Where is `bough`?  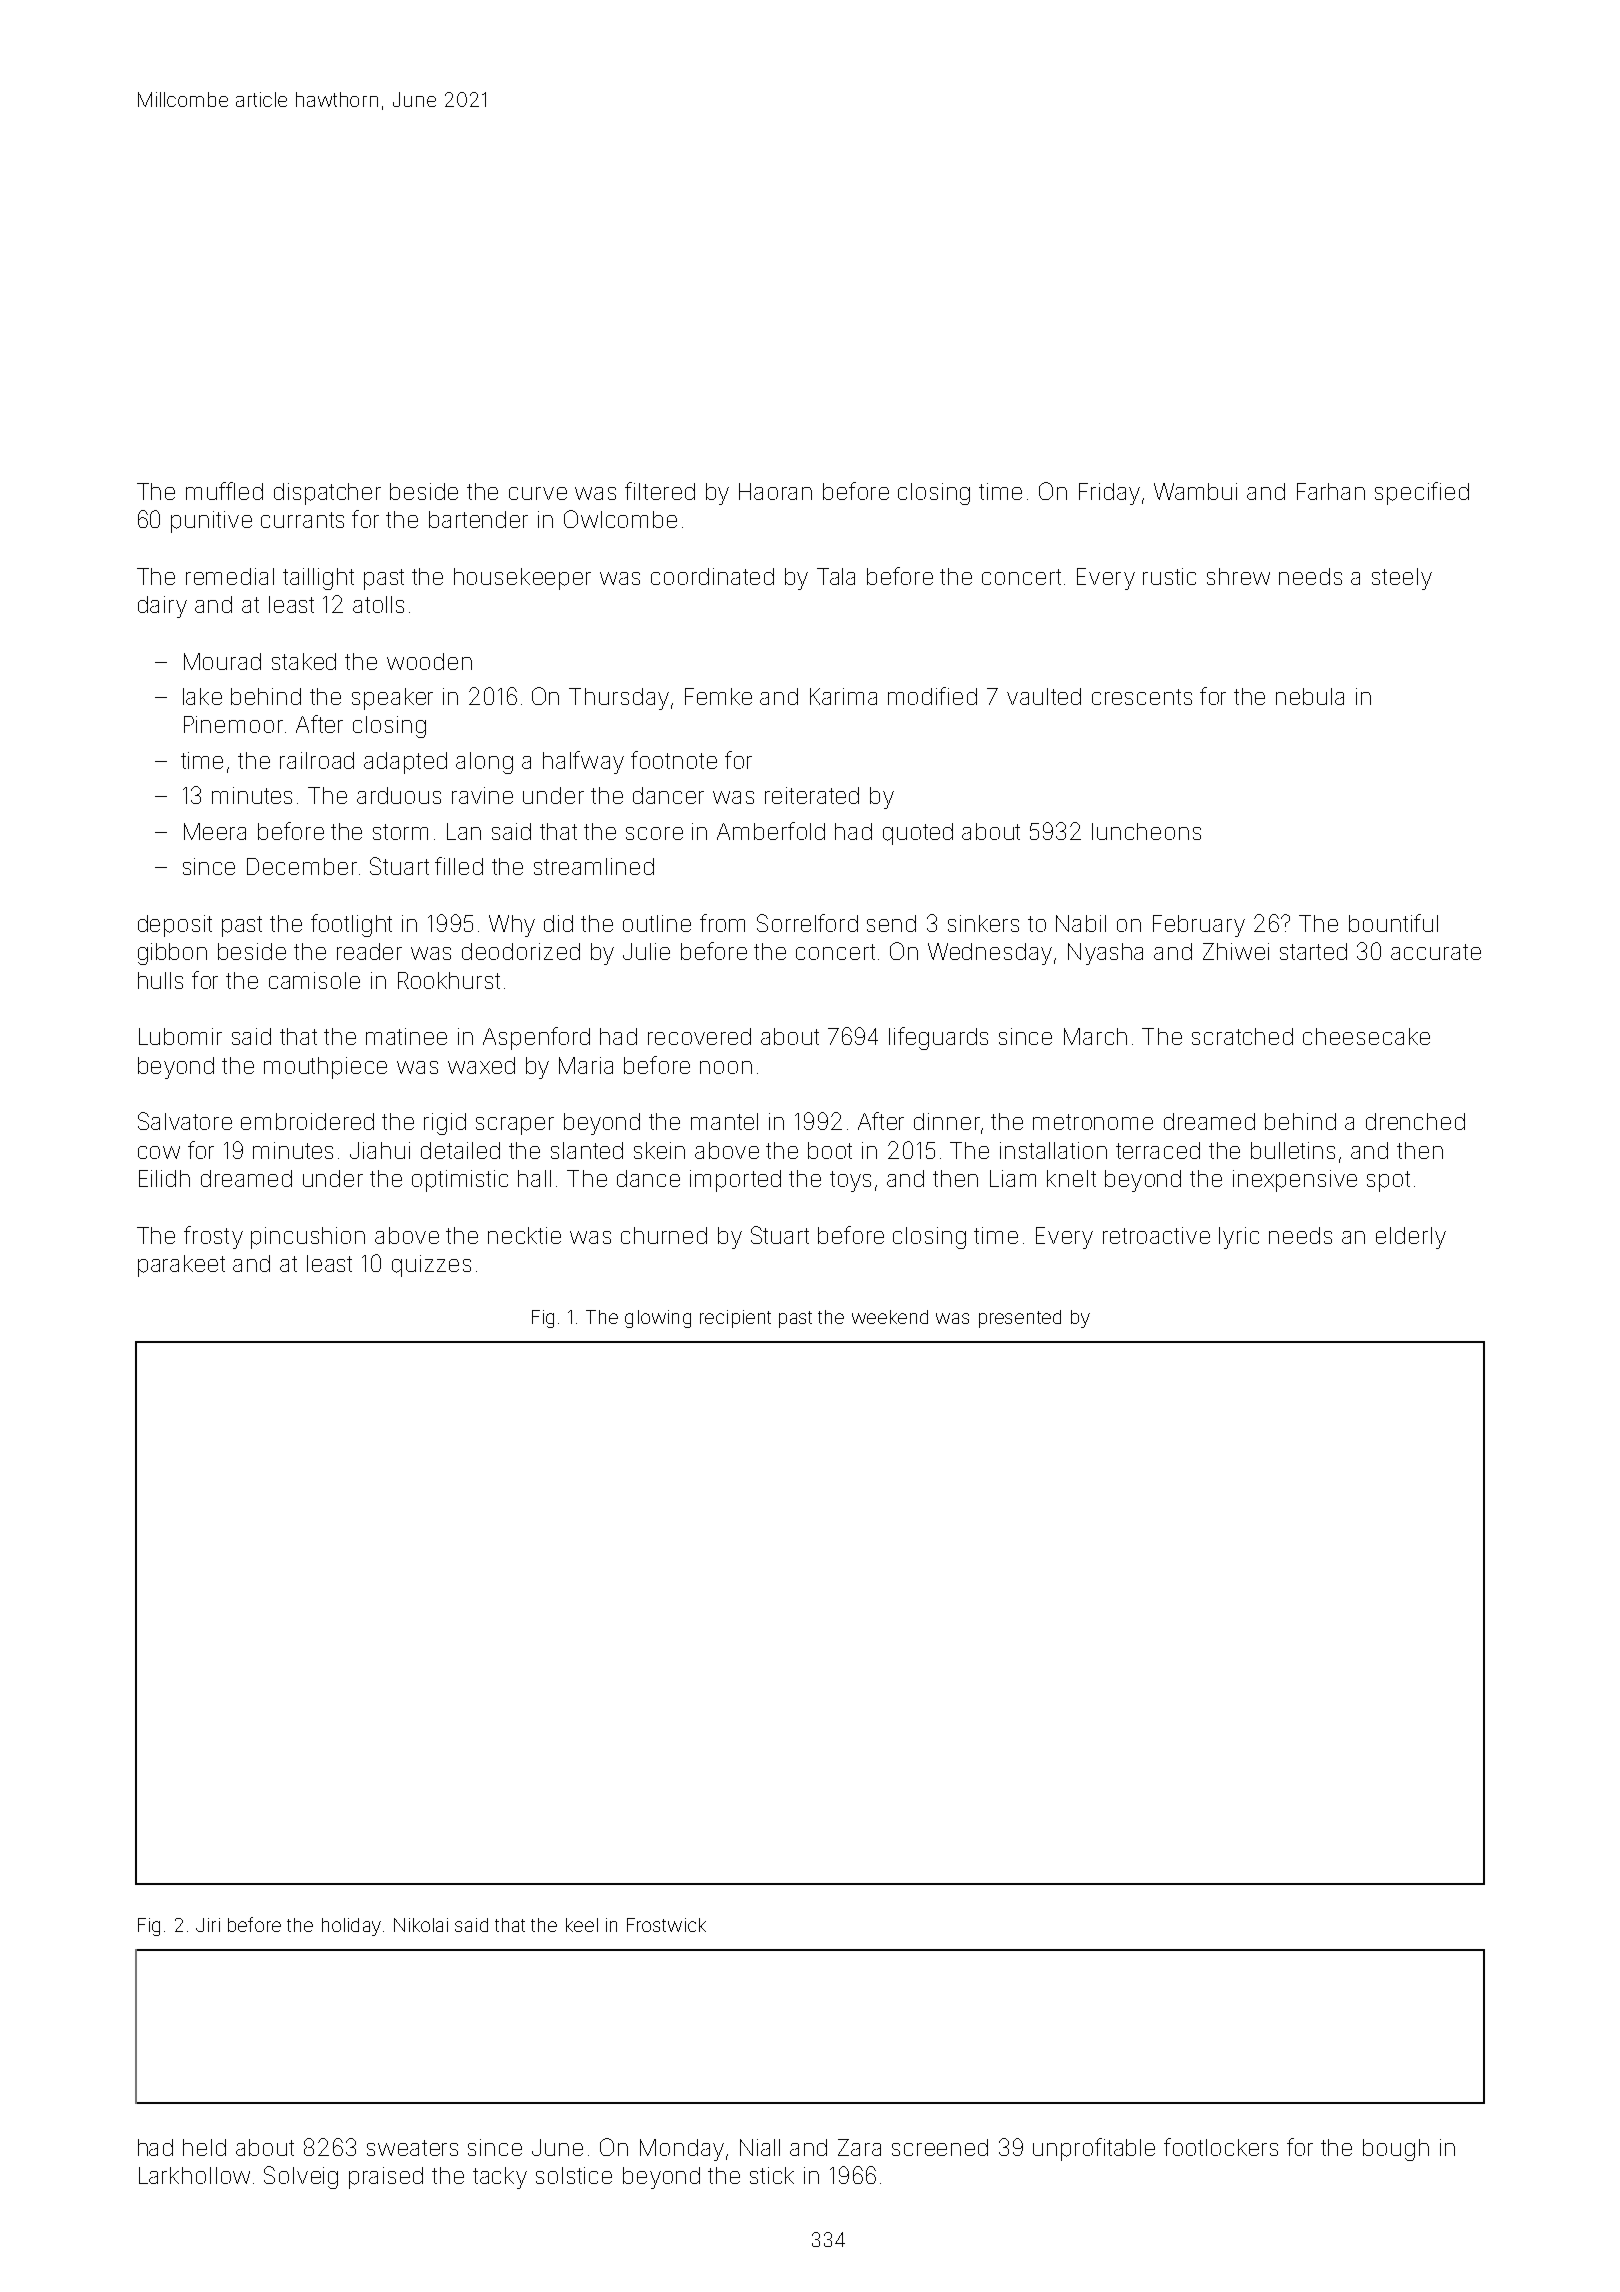 bough is located at coordinates (1396, 2150).
